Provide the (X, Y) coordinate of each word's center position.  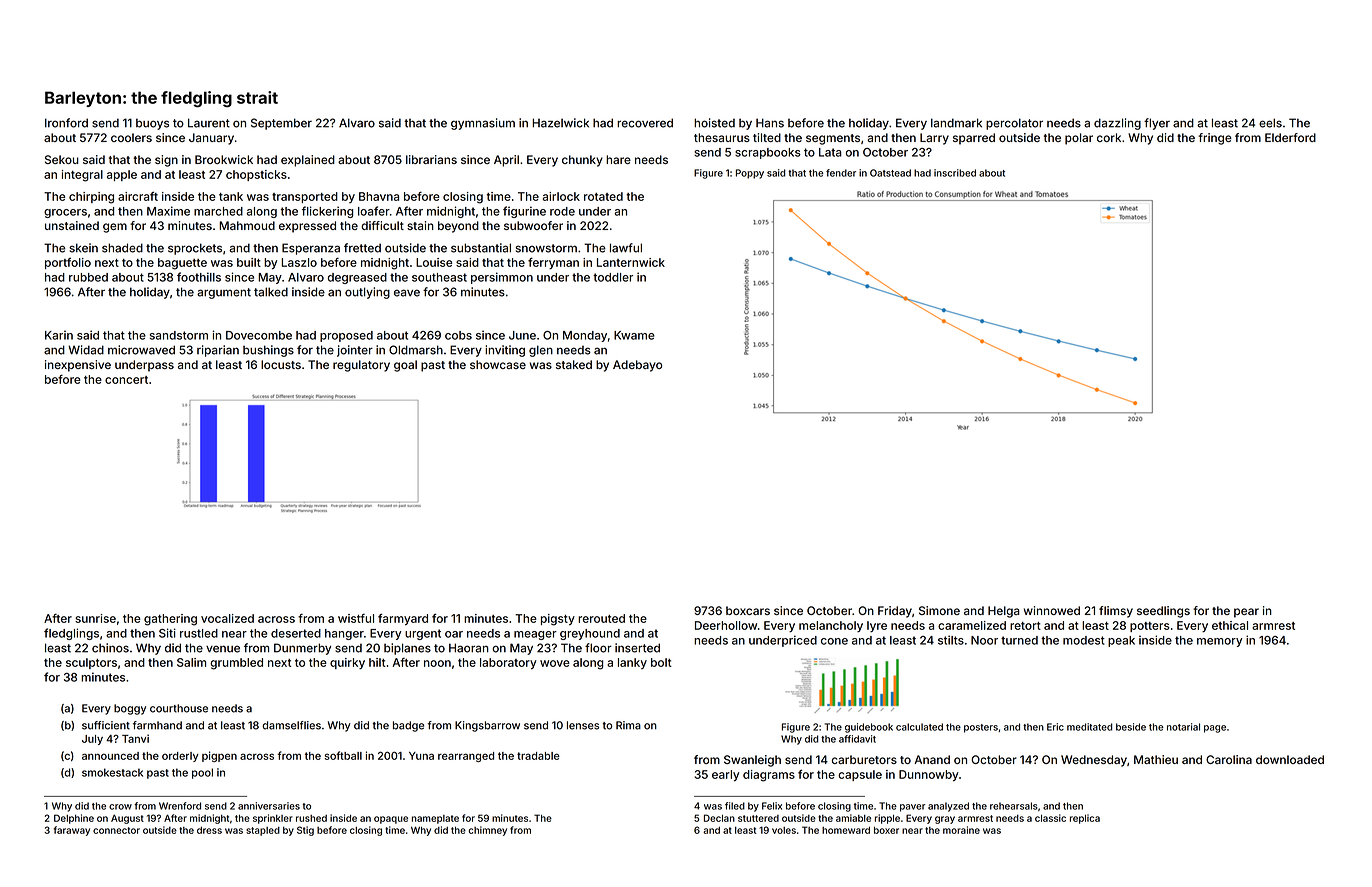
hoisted (714, 123)
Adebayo (637, 366)
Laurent (209, 123)
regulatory (361, 366)
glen (541, 351)
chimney (487, 831)
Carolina (1229, 759)
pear (1246, 613)
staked (574, 364)
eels (1270, 123)
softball (343, 755)
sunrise (95, 618)
